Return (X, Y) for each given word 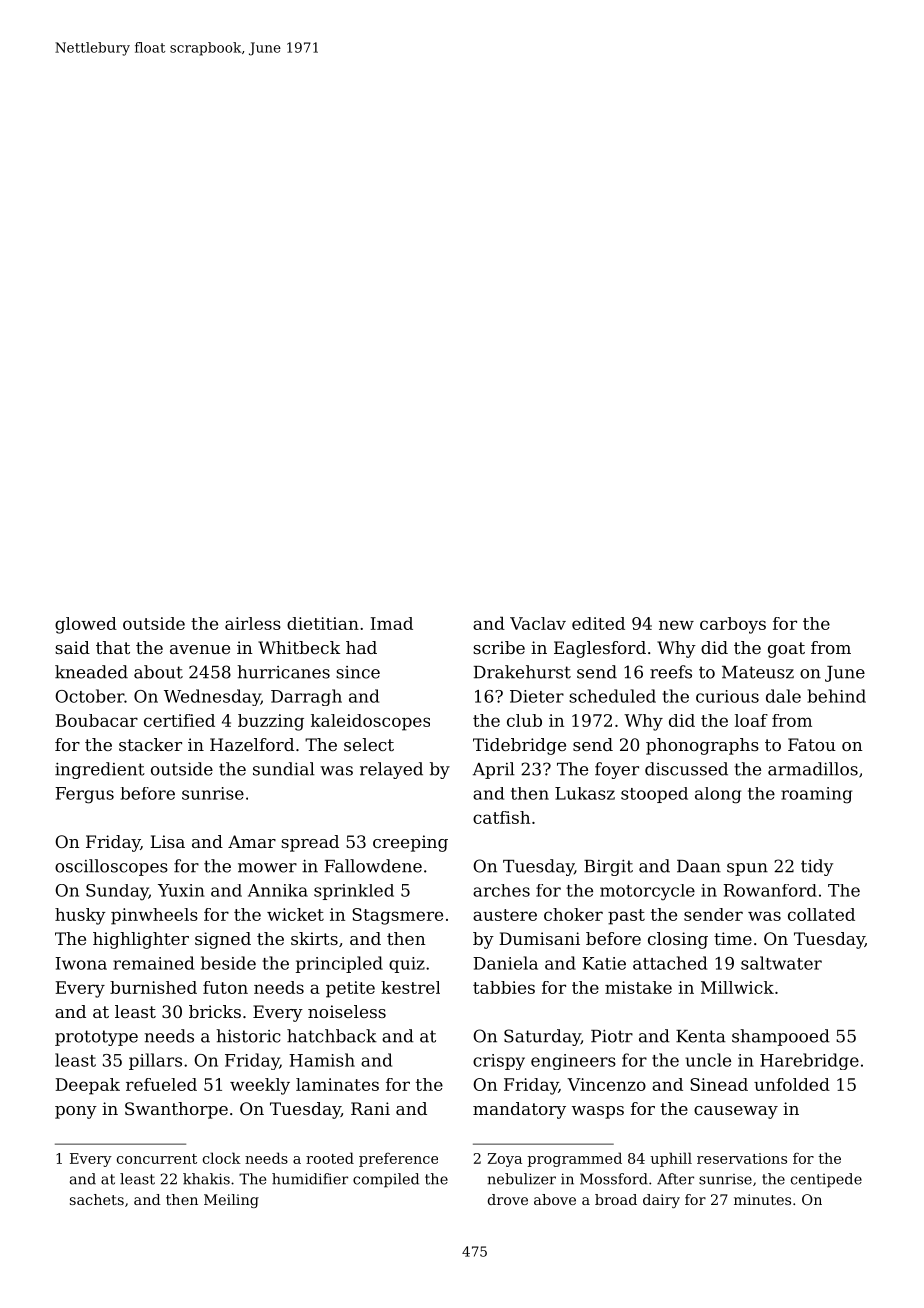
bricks (215, 1011)
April (494, 770)
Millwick (737, 987)
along (718, 795)
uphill (671, 1159)
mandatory (519, 1110)
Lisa (167, 841)
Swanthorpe (176, 1110)
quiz (407, 965)
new (676, 625)
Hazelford (252, 744)
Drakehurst (522, 672)
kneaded (91, 672)
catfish (501, 817)
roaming (816, 795)
